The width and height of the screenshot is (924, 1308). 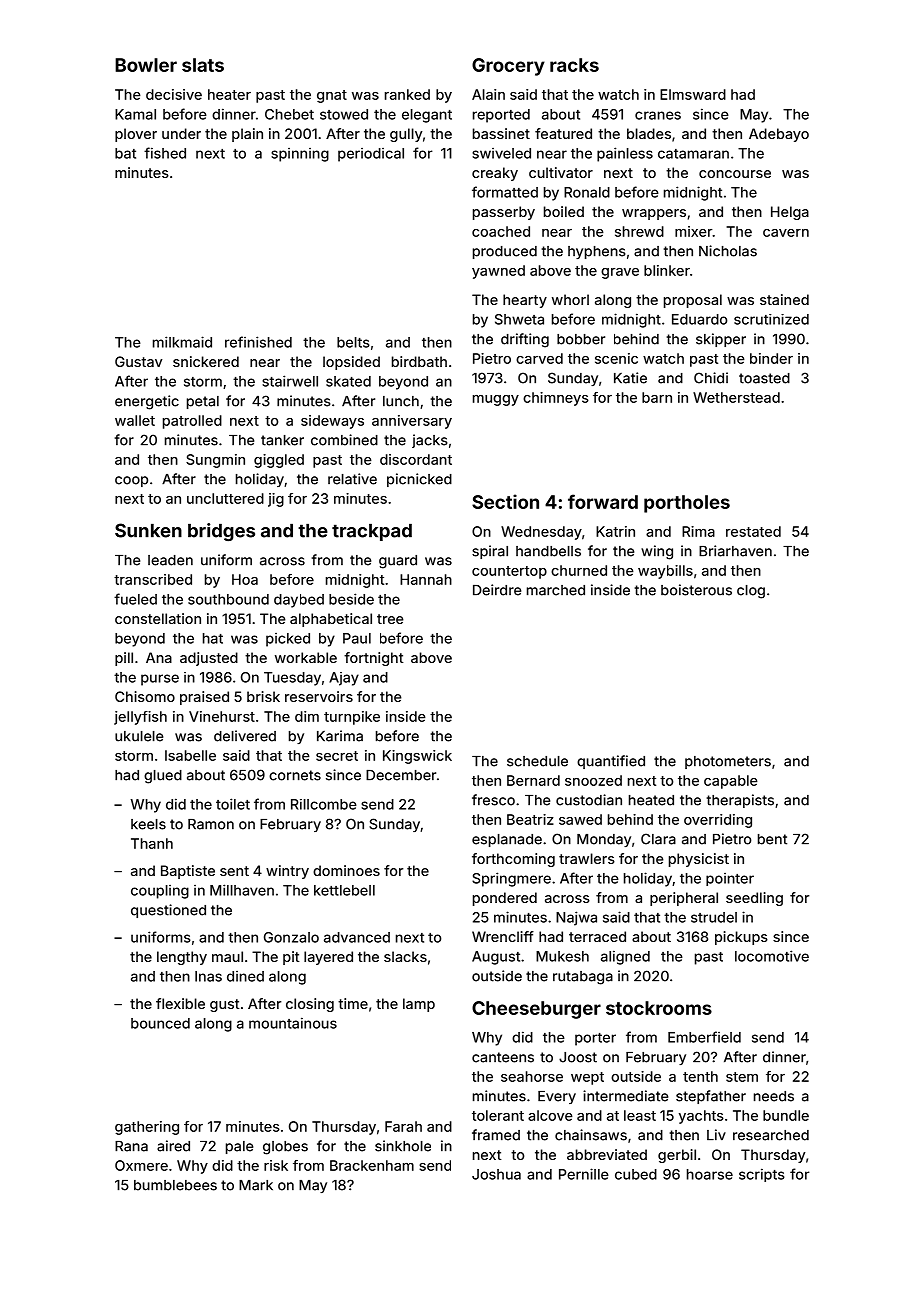 I want to click on Mukesh, so click(x=562, y=956).
